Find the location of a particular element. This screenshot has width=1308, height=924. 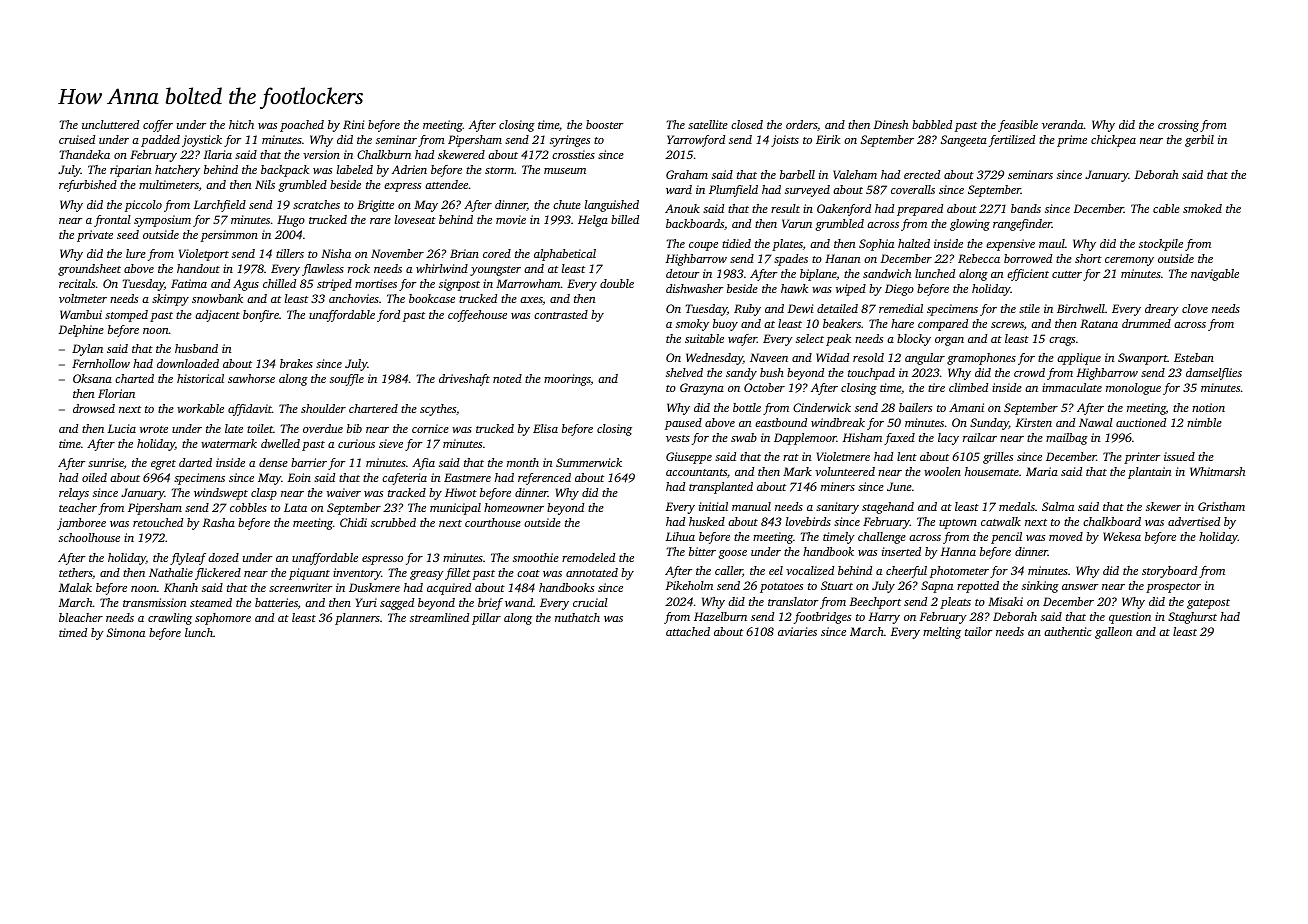

detour is located at coordinates (682, 273).
